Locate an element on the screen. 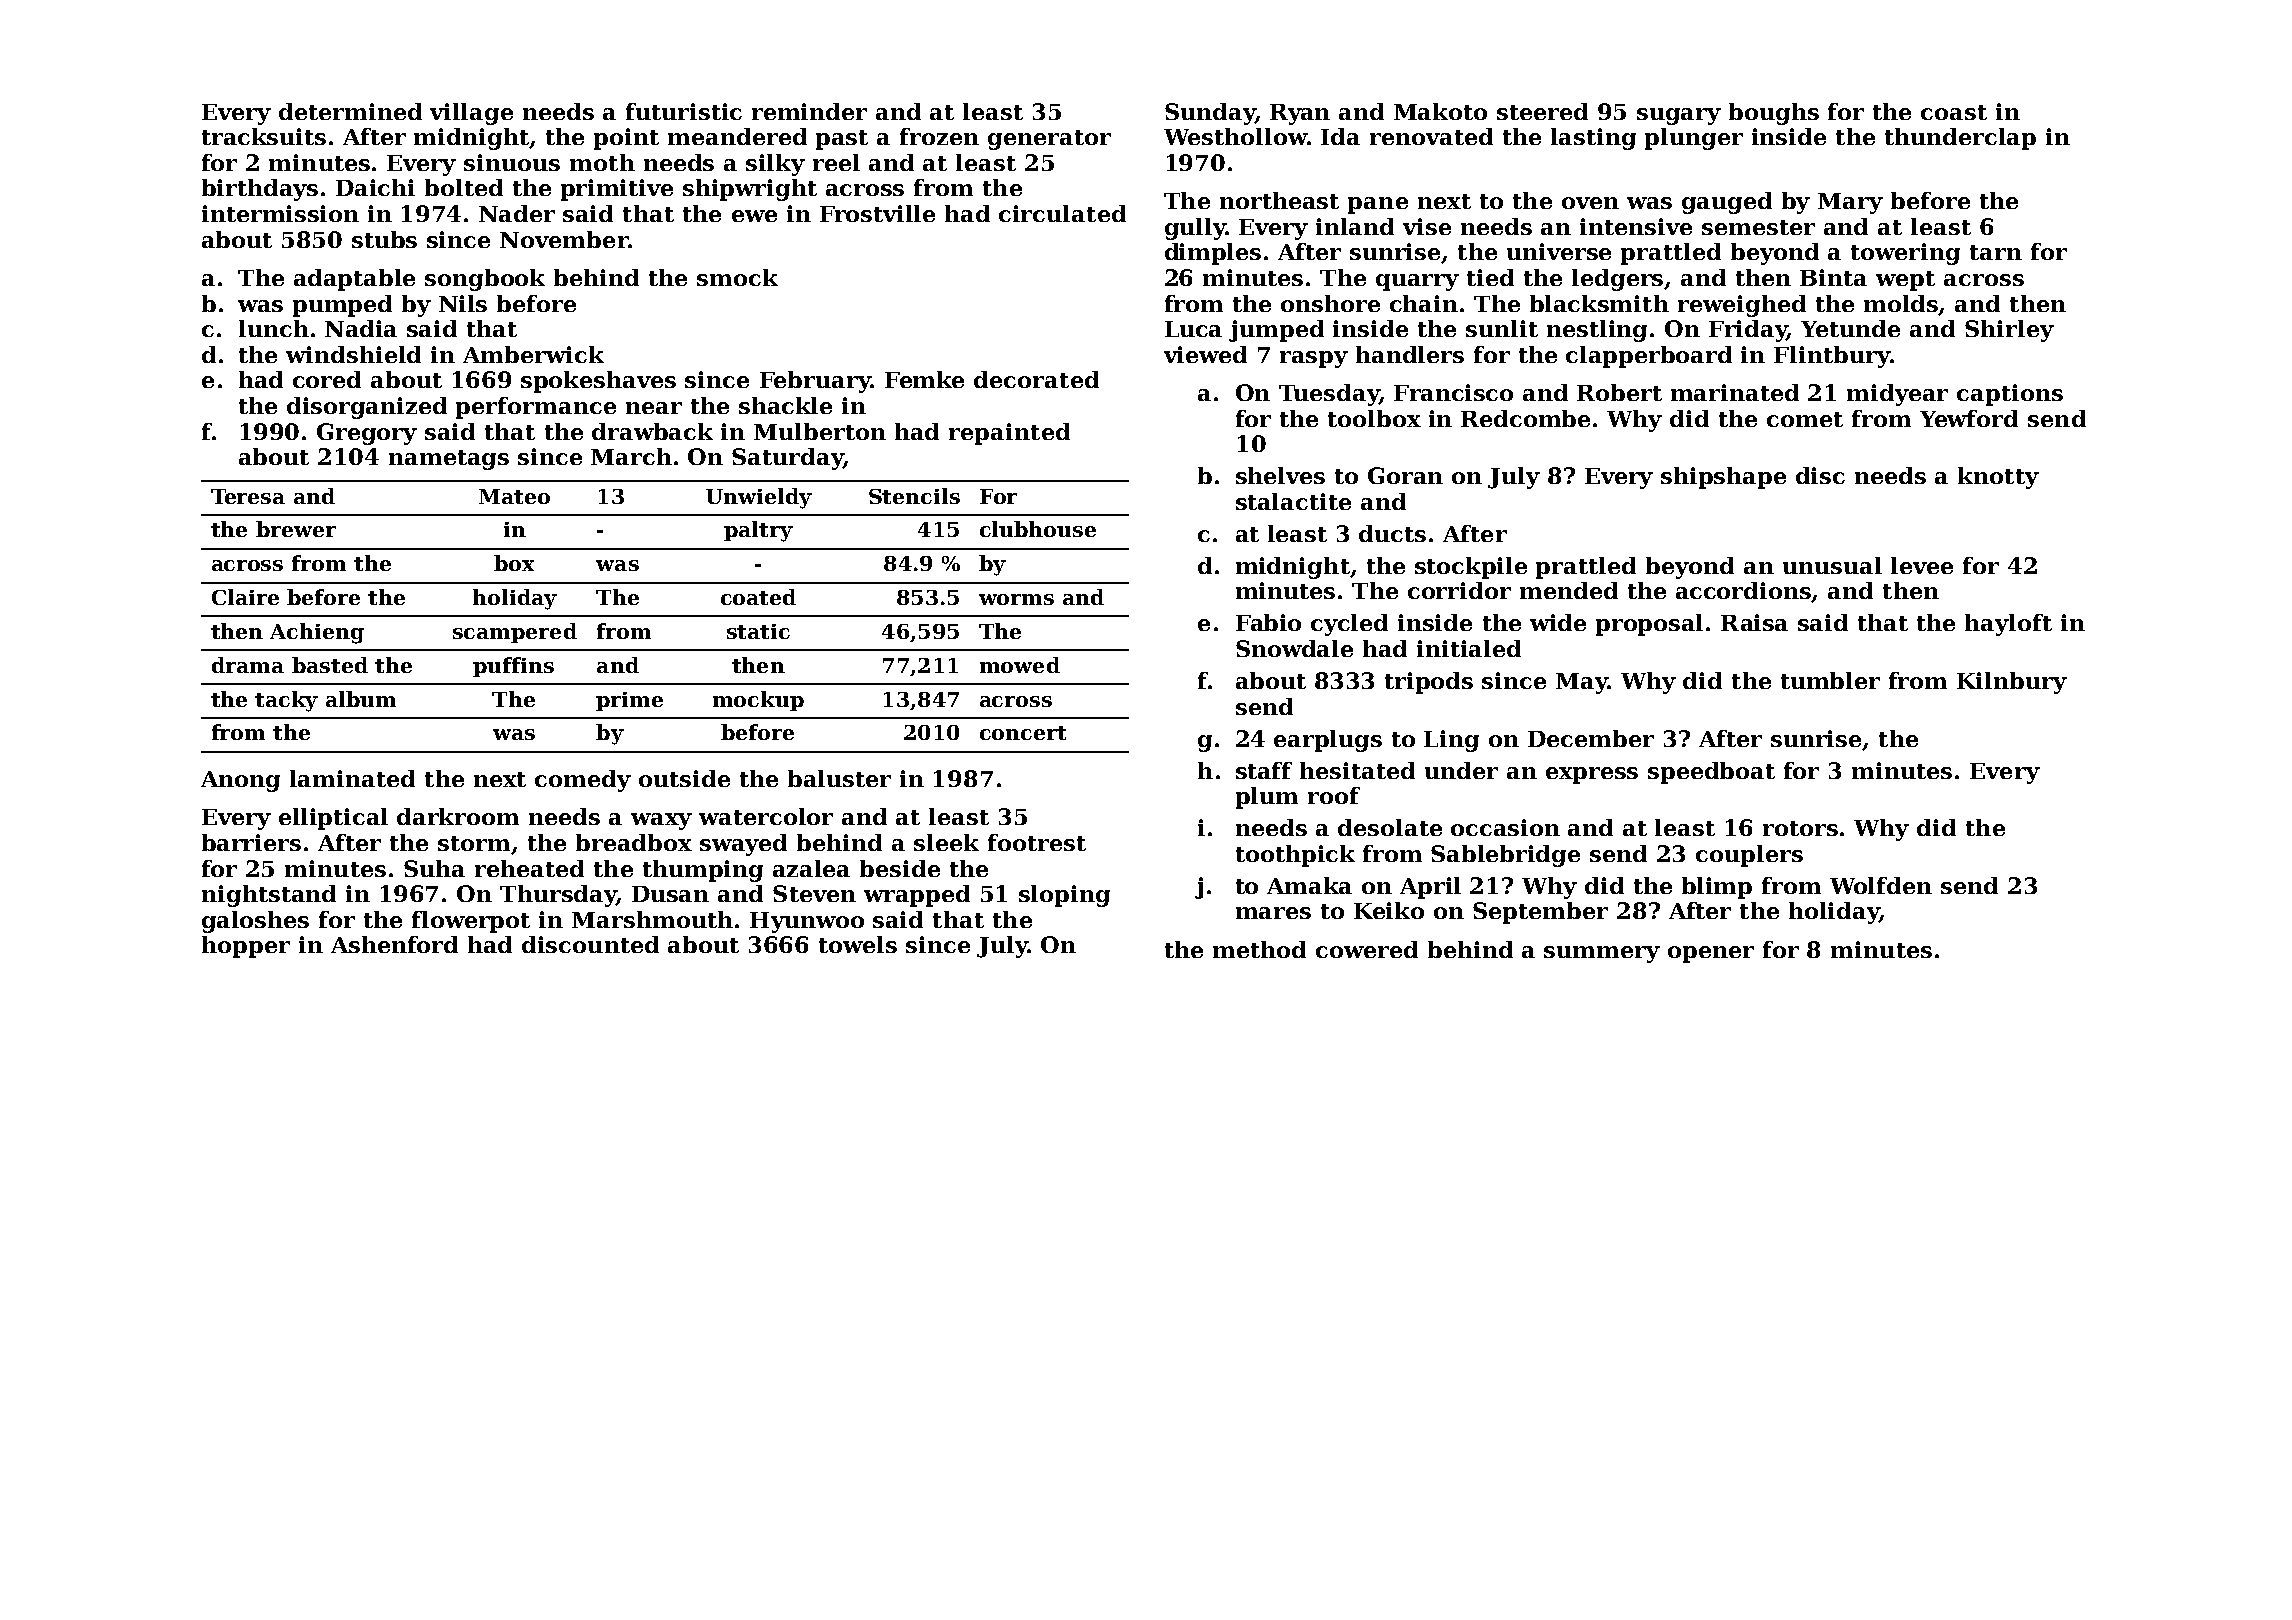 The image size is (2292, 1620). Makoto is located at coordinates (1440, 111).
